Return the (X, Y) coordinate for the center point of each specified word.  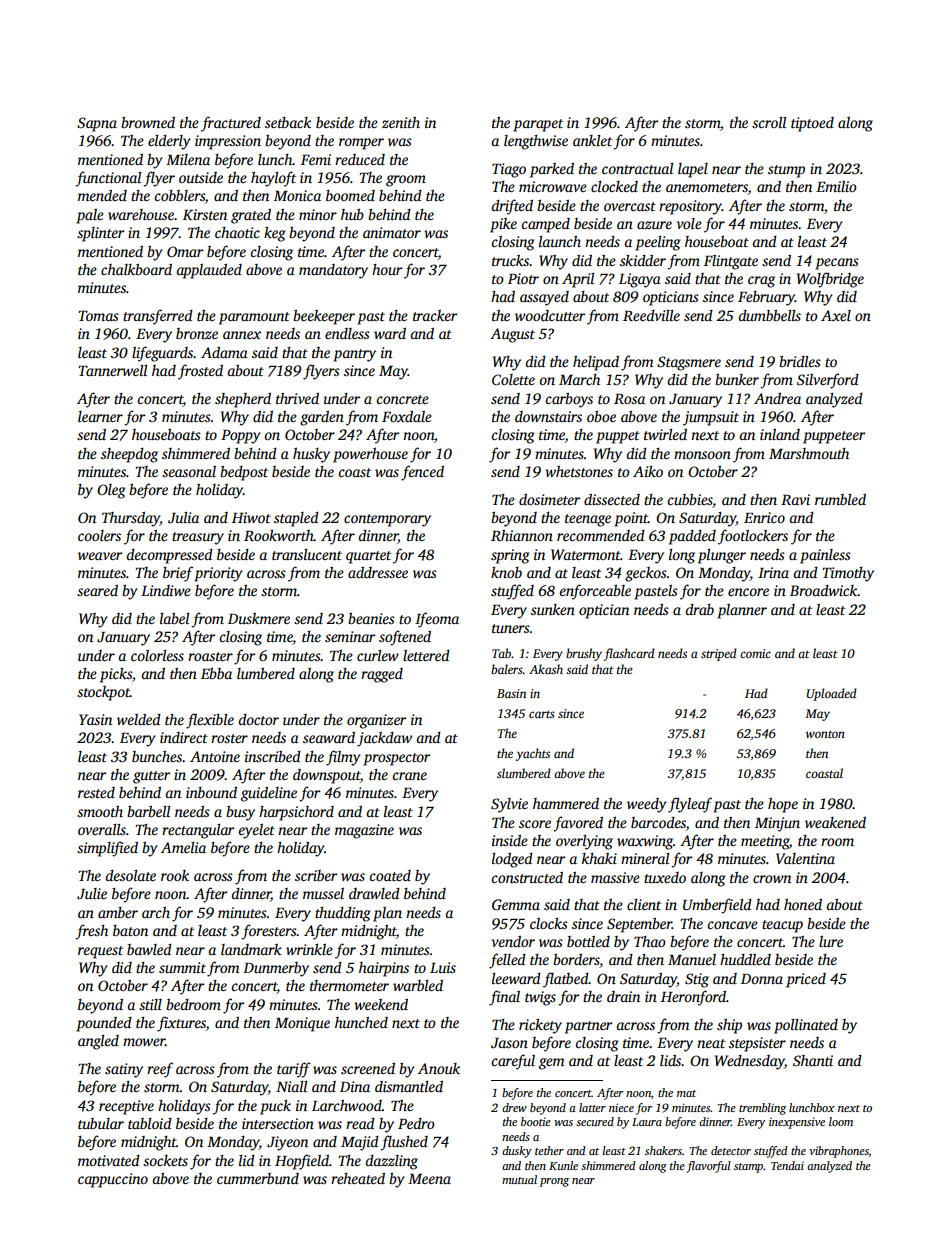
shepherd (243, 400)
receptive (126, 1107)
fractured (231, 124)
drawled (374, 893)
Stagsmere (689, 363)
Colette (513, 379)
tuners (511, 628)
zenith (401, 122)
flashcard (629, 654)
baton (130, 930)
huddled (745, 959)
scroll (769, 122)
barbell (148, 811)
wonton (825, 734)
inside (510, 840)
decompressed (169, 556)
